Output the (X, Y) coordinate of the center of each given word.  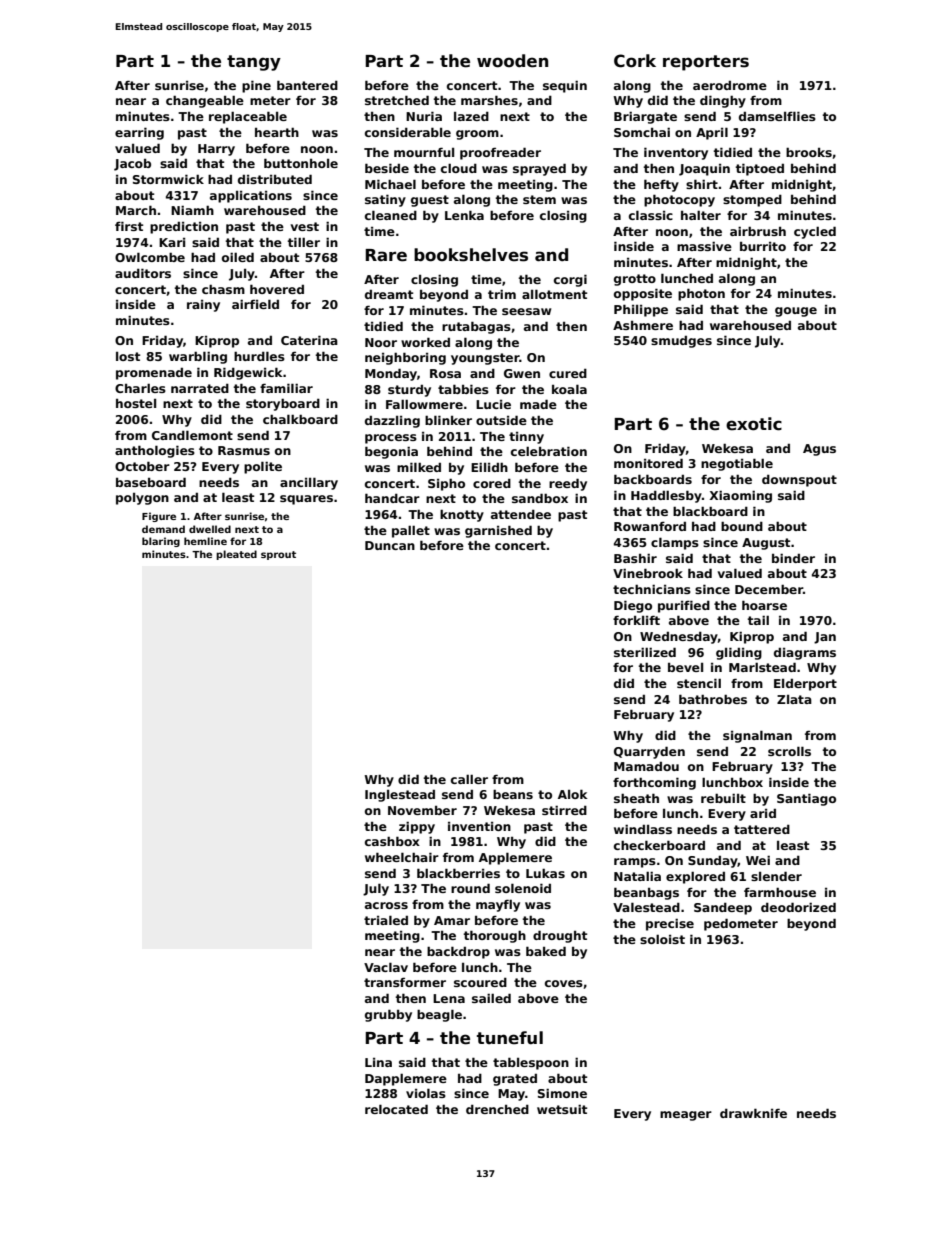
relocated (396, 1109)
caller (469, 779)
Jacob (132, 165)
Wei (758, 860)
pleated (236, 555)
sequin (565, 86)
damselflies (777, 116)
